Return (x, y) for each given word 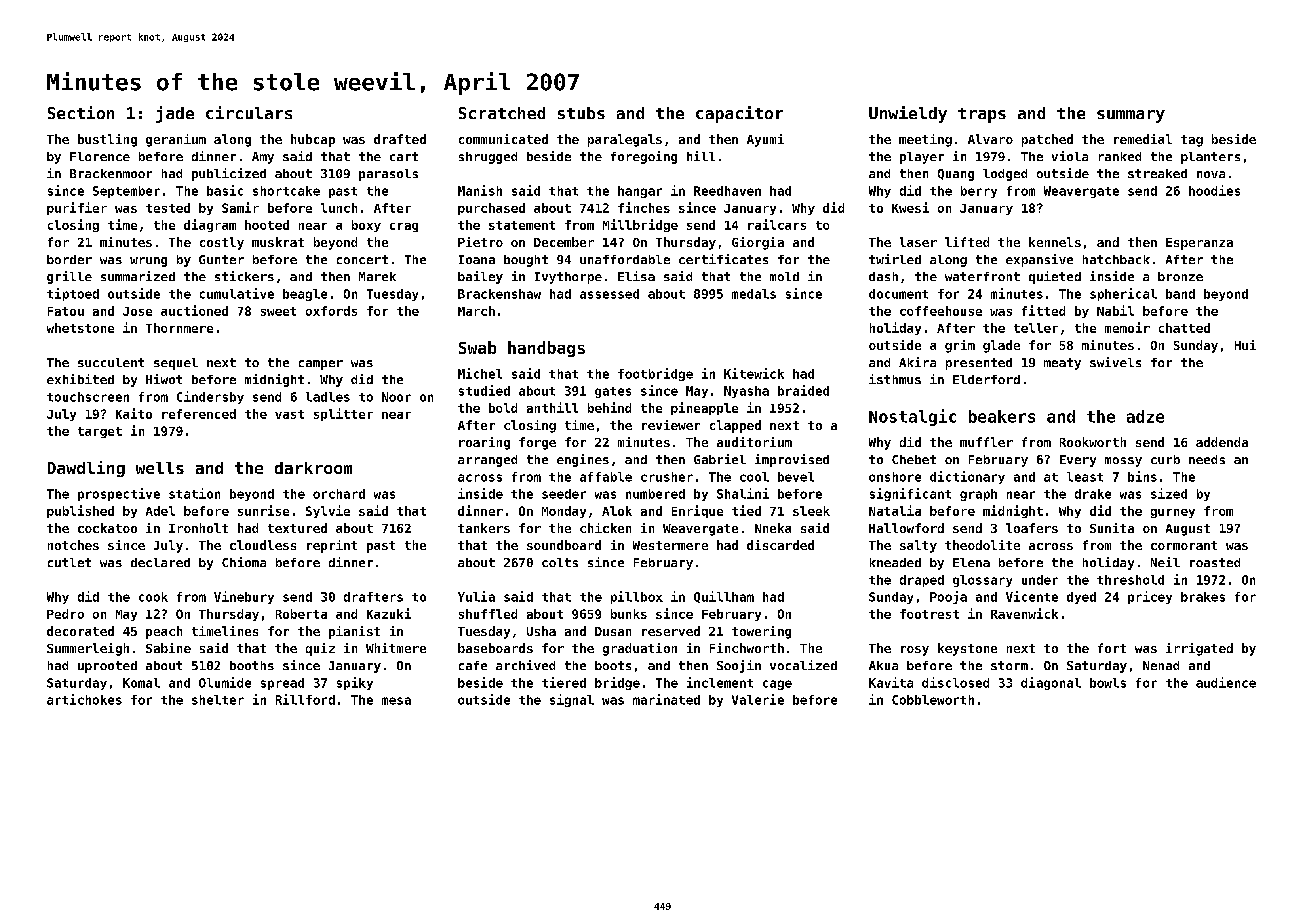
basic (225, 190)
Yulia (476, 596)
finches (644, 207)
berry (979, 192)
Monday (564, 512)
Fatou (66, 311)
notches (73, 545)
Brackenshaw (499, 294)
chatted (1184, 328)
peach (164, 632)
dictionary (967, 477)
